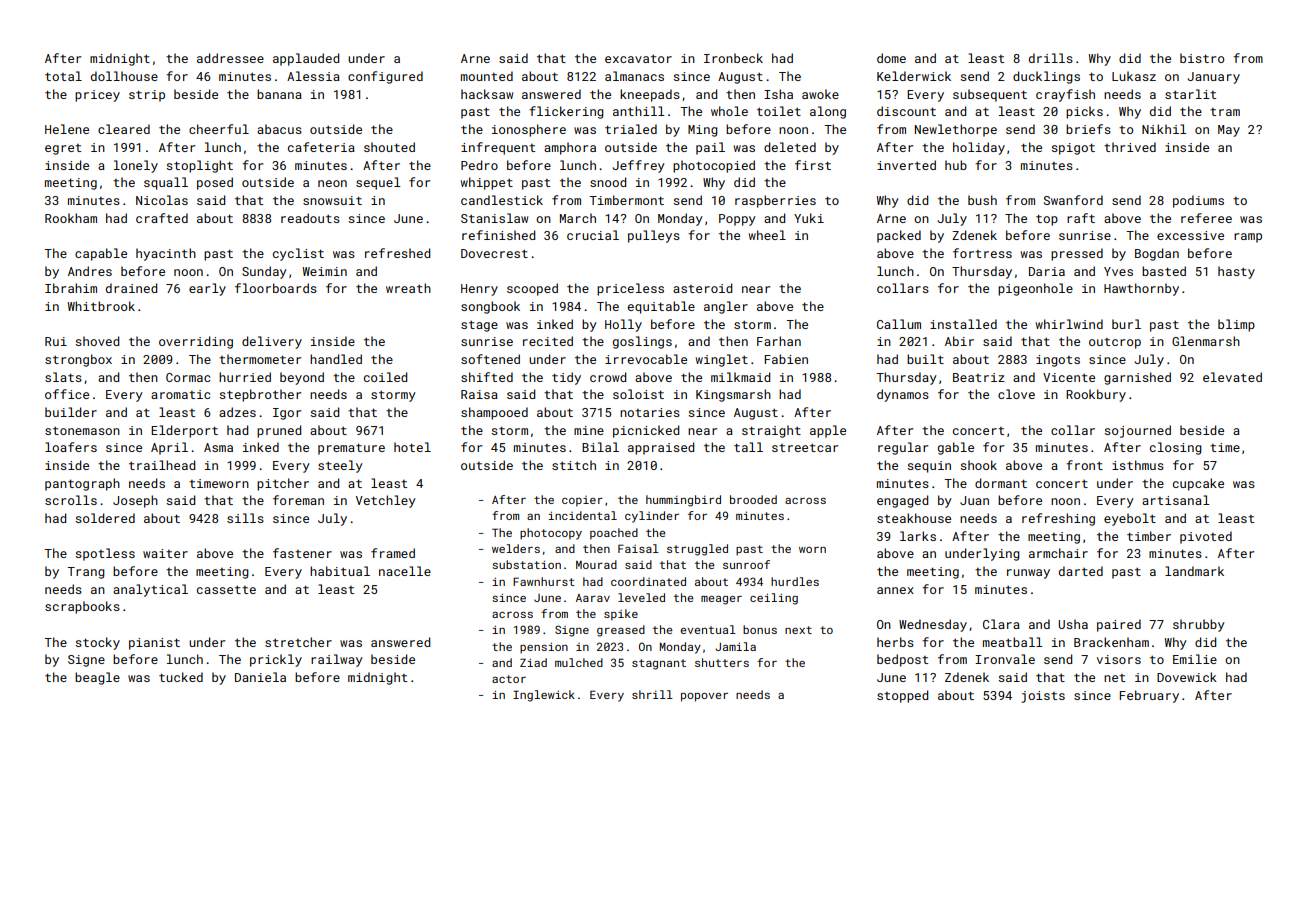  I want to click on strongbox, so click(78, 360).
